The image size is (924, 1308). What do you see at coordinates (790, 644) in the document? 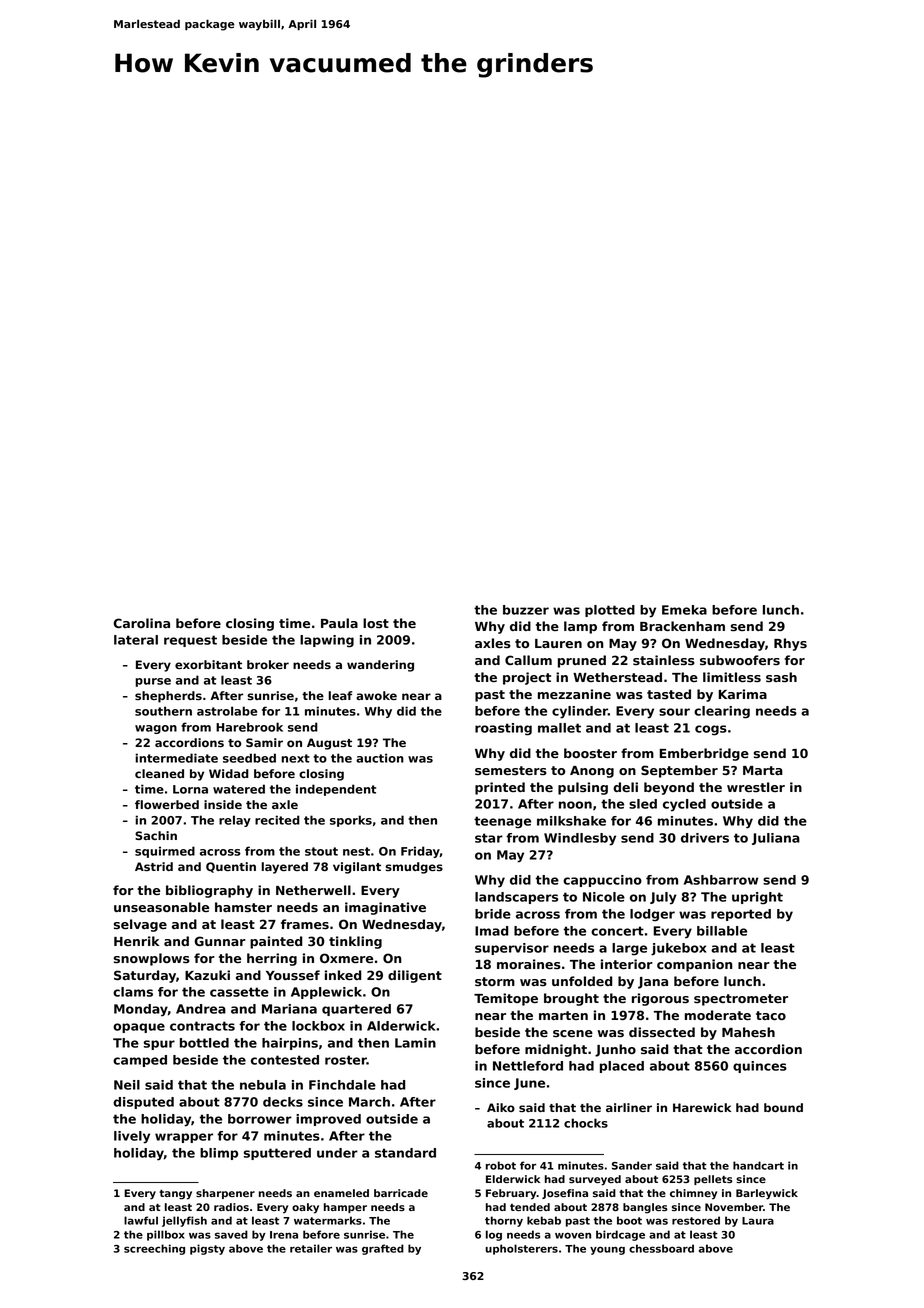
I see `Rhys` at bounding box center [790, 644].
